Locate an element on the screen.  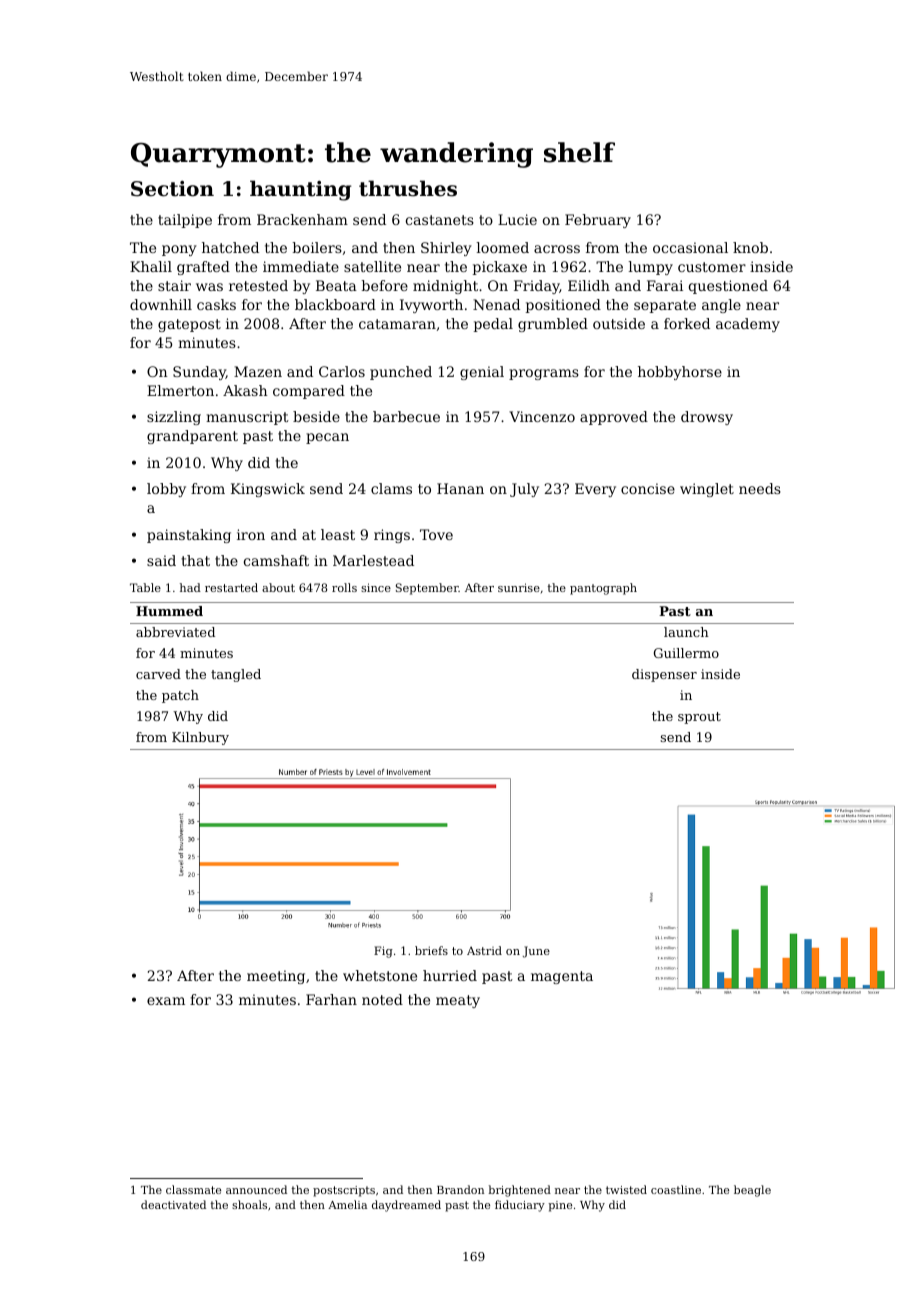
pine is located at coordinates (560, 1206).
